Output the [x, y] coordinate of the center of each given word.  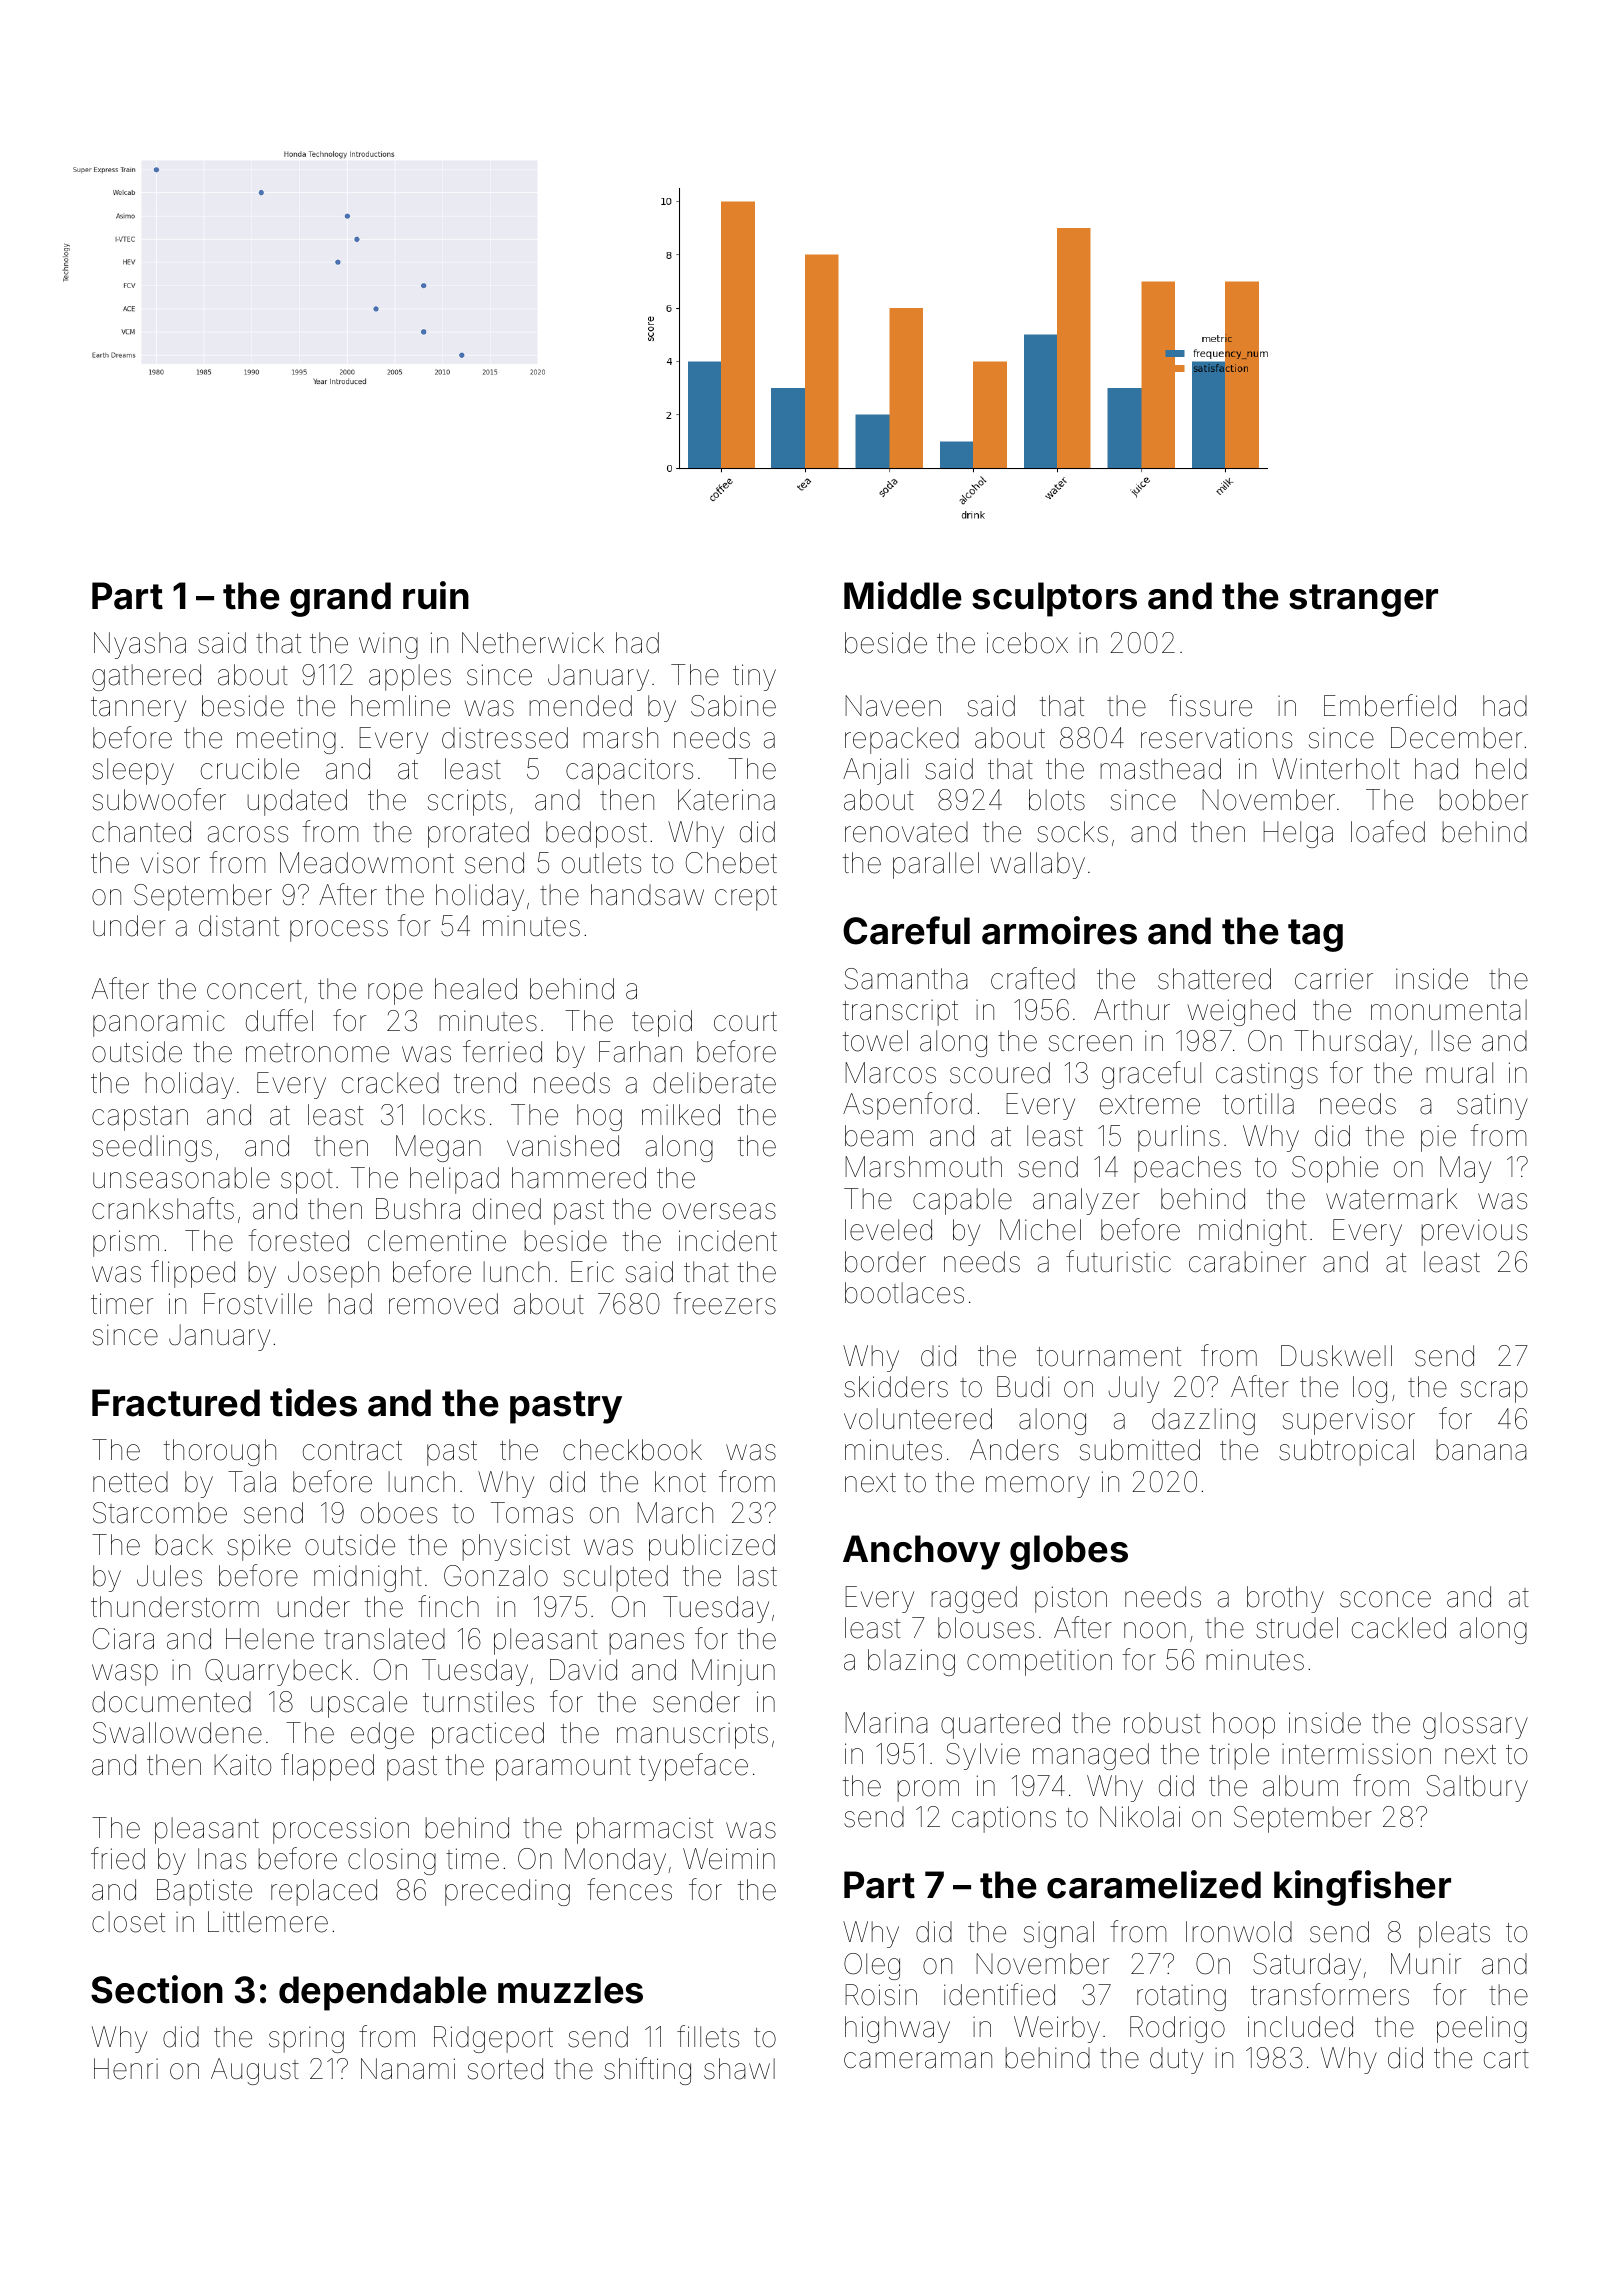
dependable [383, 1993]
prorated [478, 834]
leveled [888, 1230]
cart [1506, 2059]
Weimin [729, 1859]
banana [1481, 1450]
